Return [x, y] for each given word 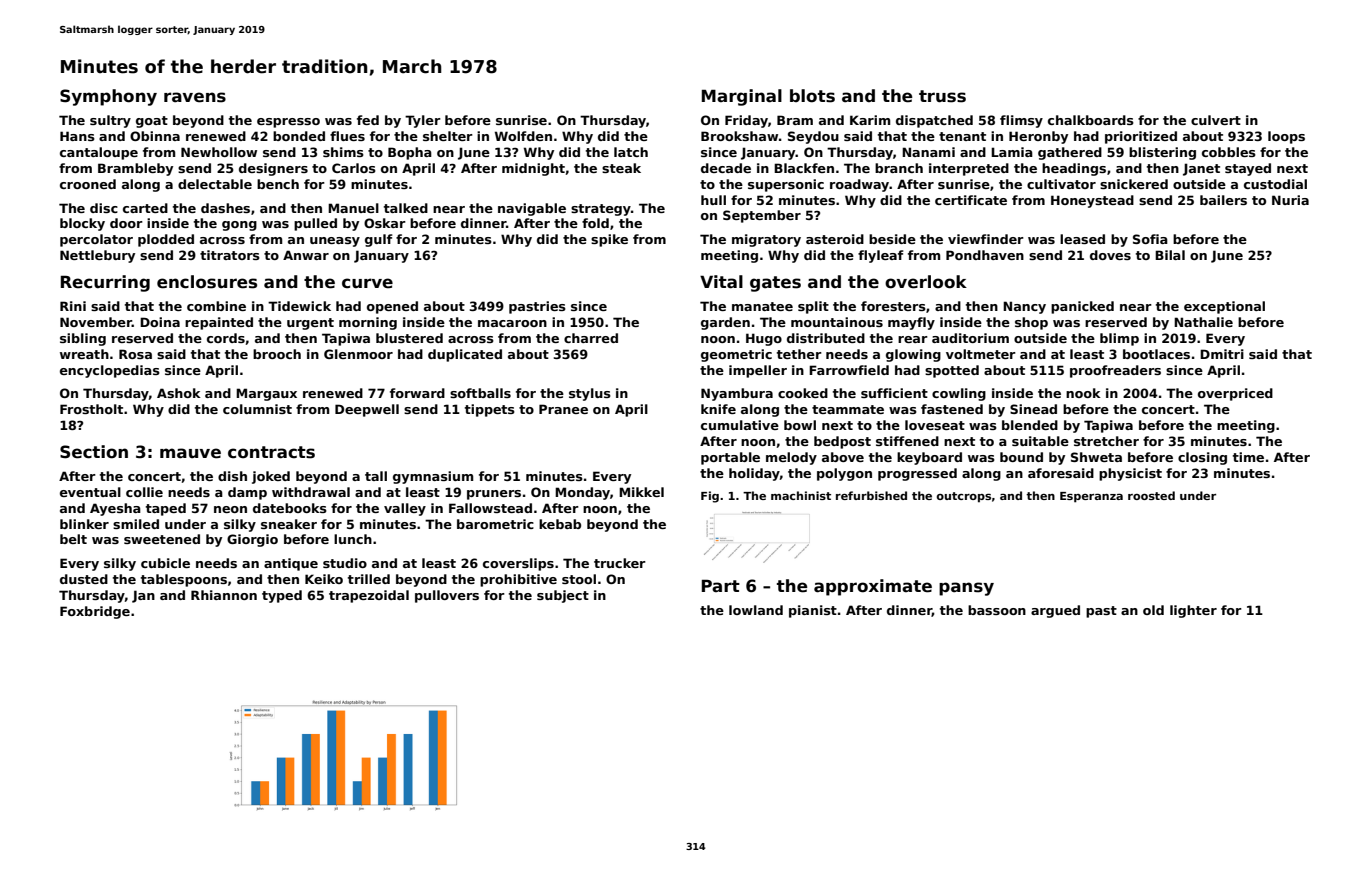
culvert [1216, 120]
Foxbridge [95, 612]
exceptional [1224, 307]
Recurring [105, 283]
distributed [826, 338]
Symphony [108, 97]
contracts [271, 452]
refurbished [871, 495]
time [1248, 457]
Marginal [742, 97]
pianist [813, 611]
